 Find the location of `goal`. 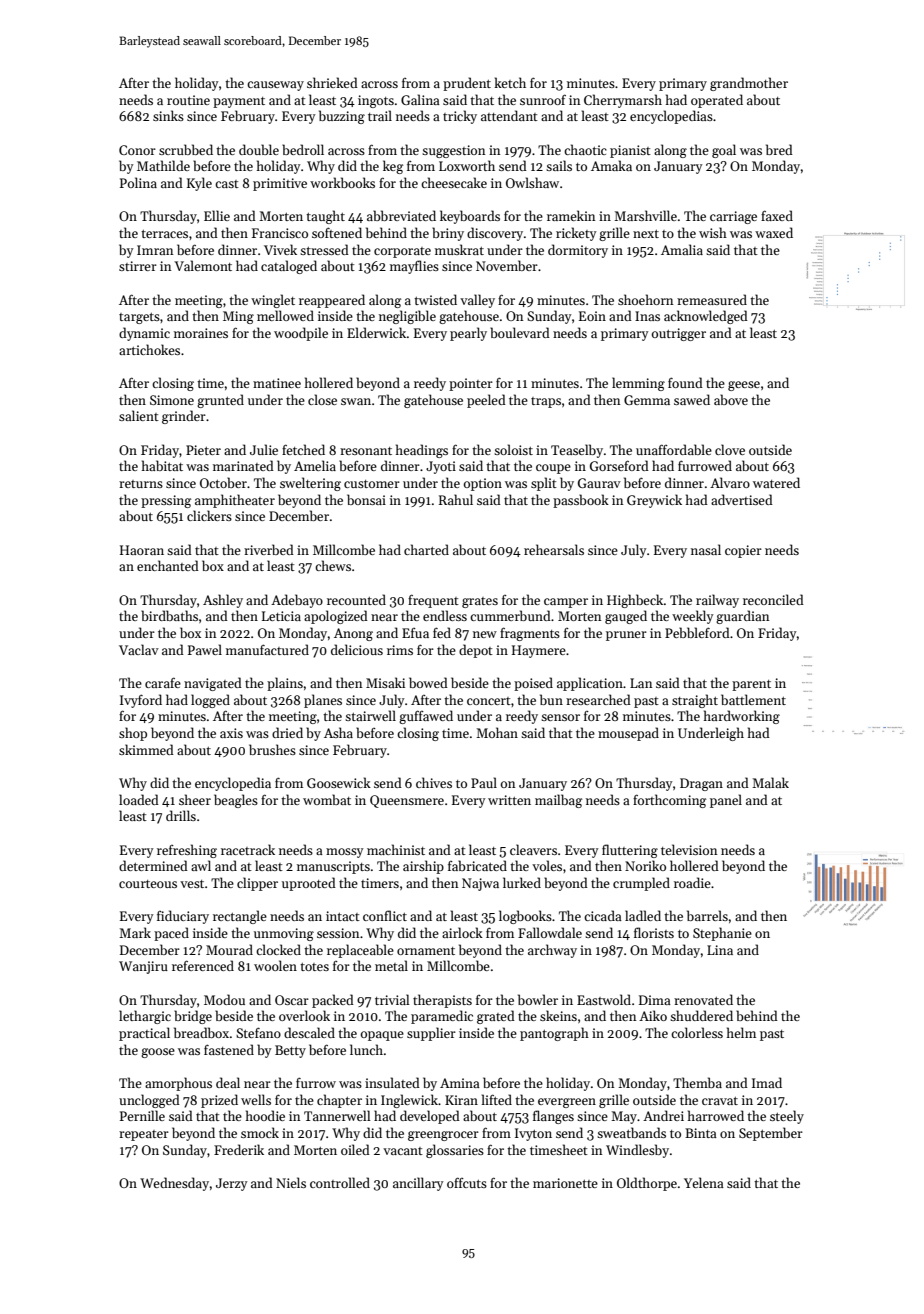

goal is located at coordinates (724, 151).
